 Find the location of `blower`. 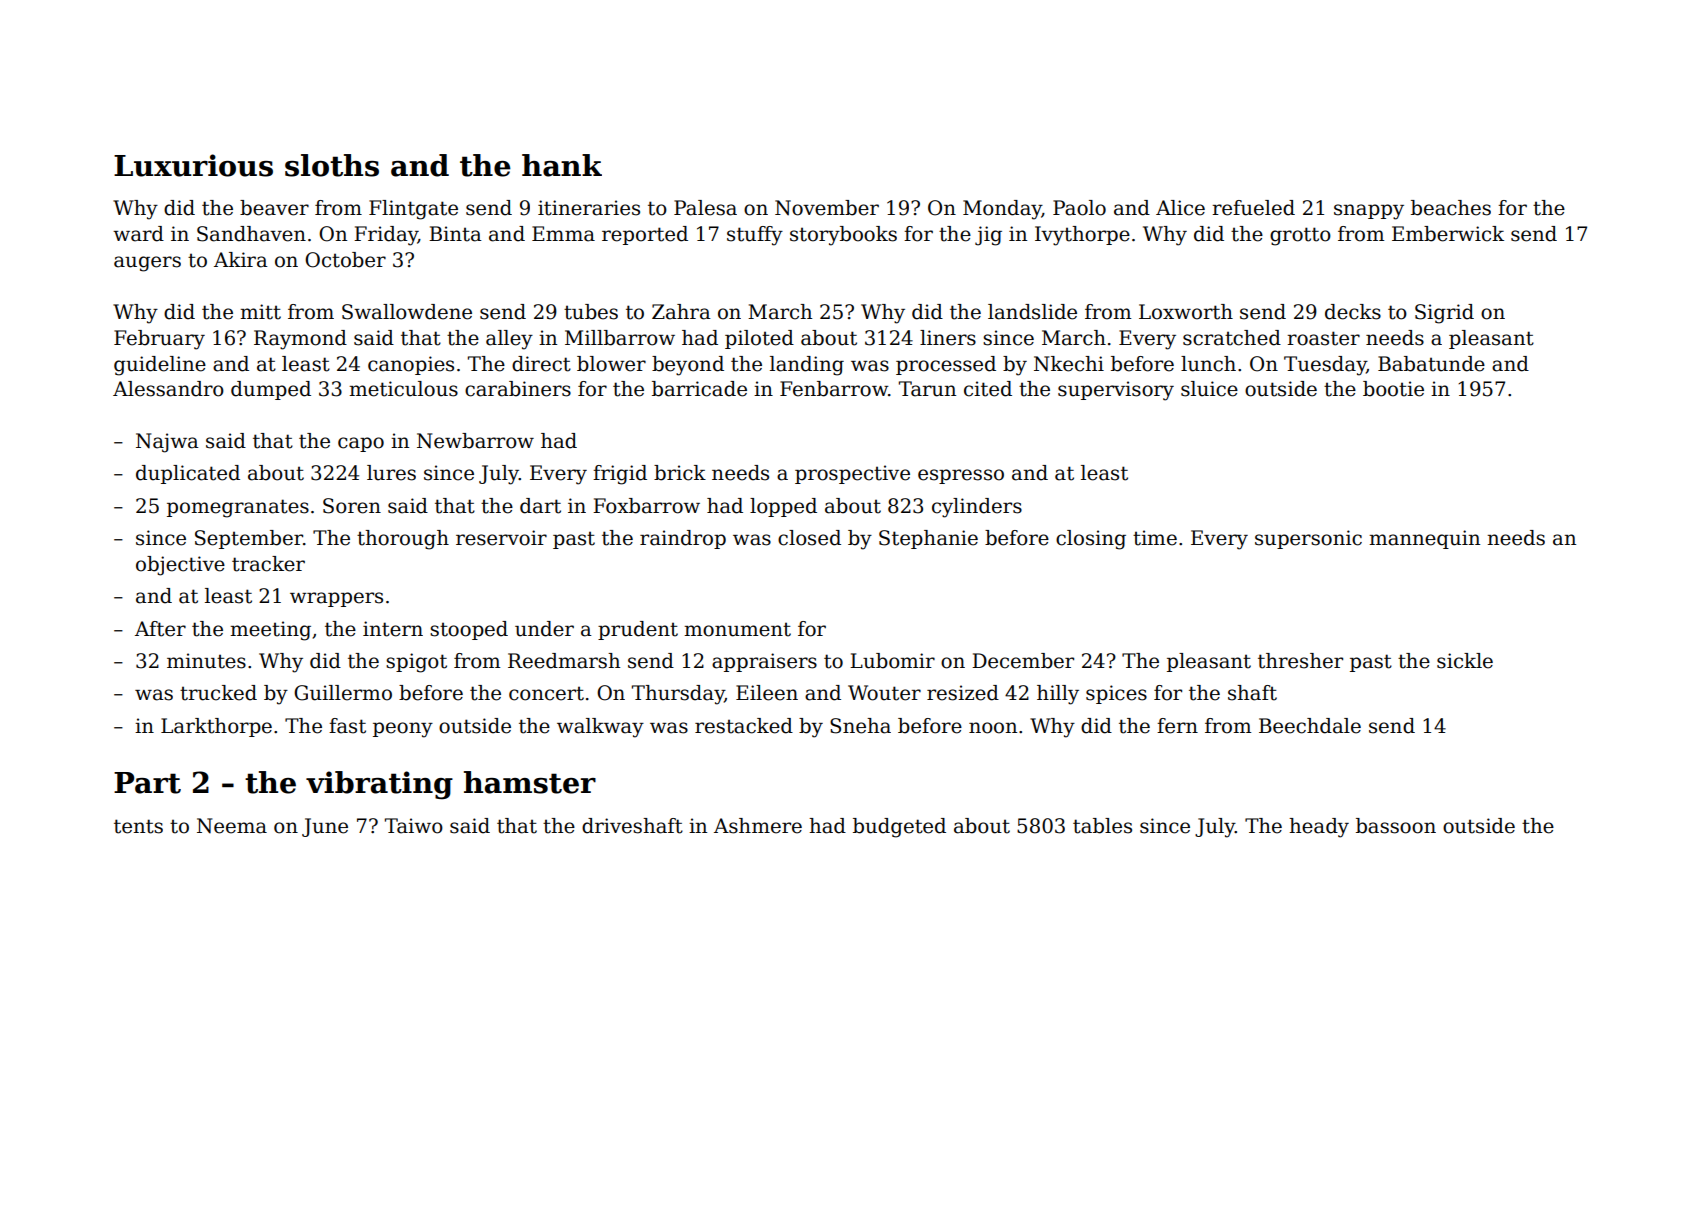

blower is located at coordinates (611, 364).
